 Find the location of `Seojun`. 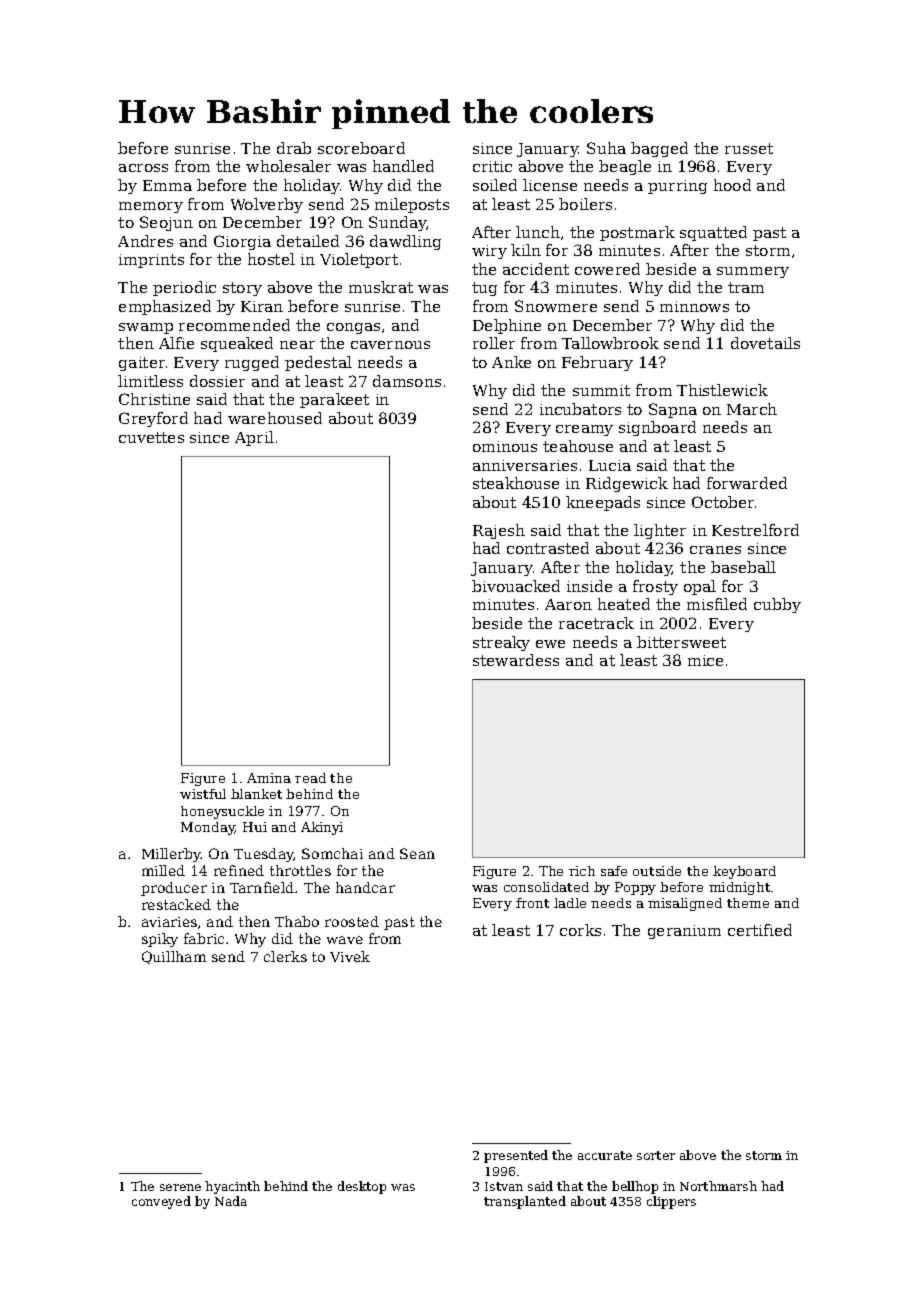

Seojun is located at coordinates (166, 223).
